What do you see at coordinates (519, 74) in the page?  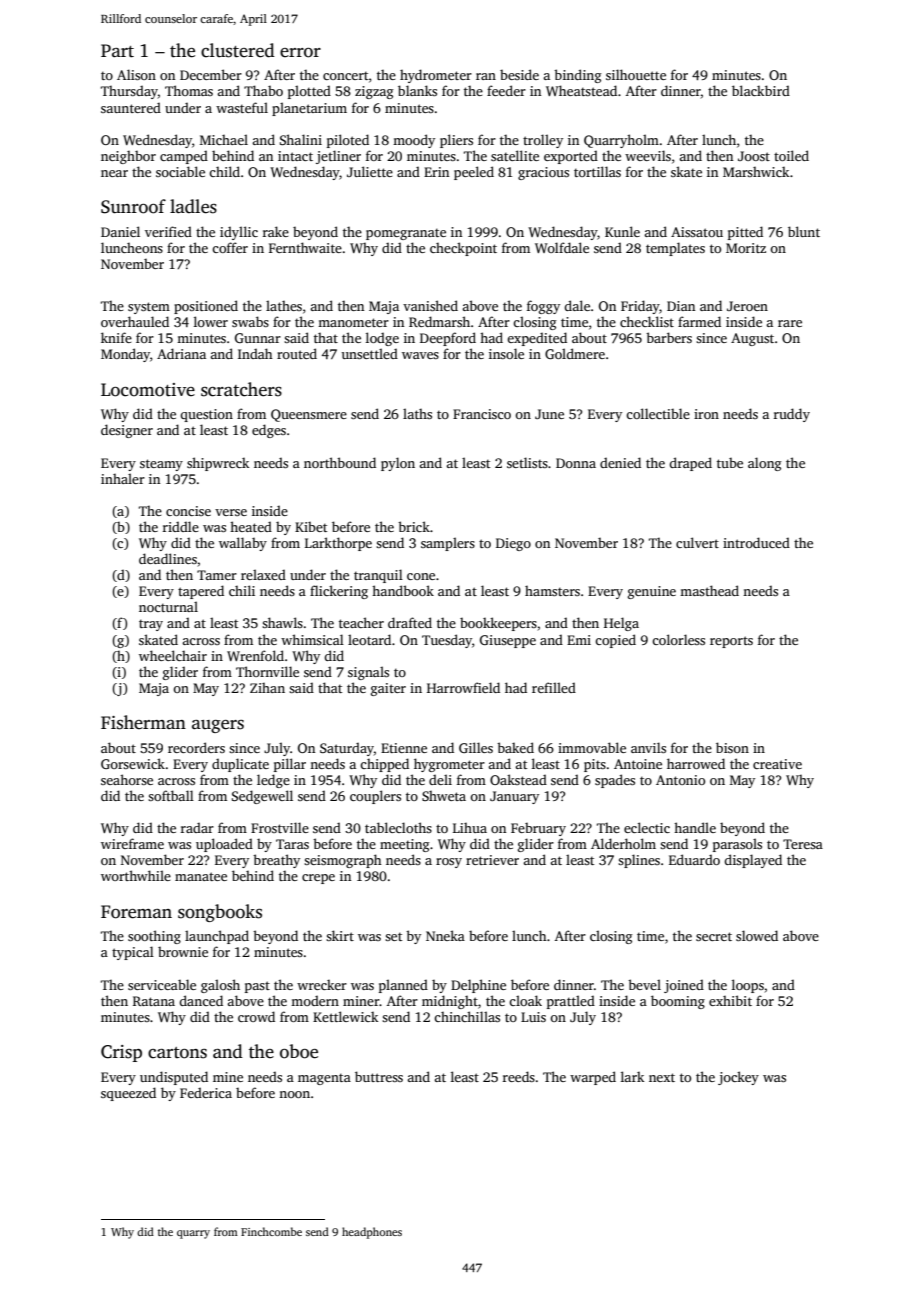 I see `beside` at bounding box center [519, 74].
